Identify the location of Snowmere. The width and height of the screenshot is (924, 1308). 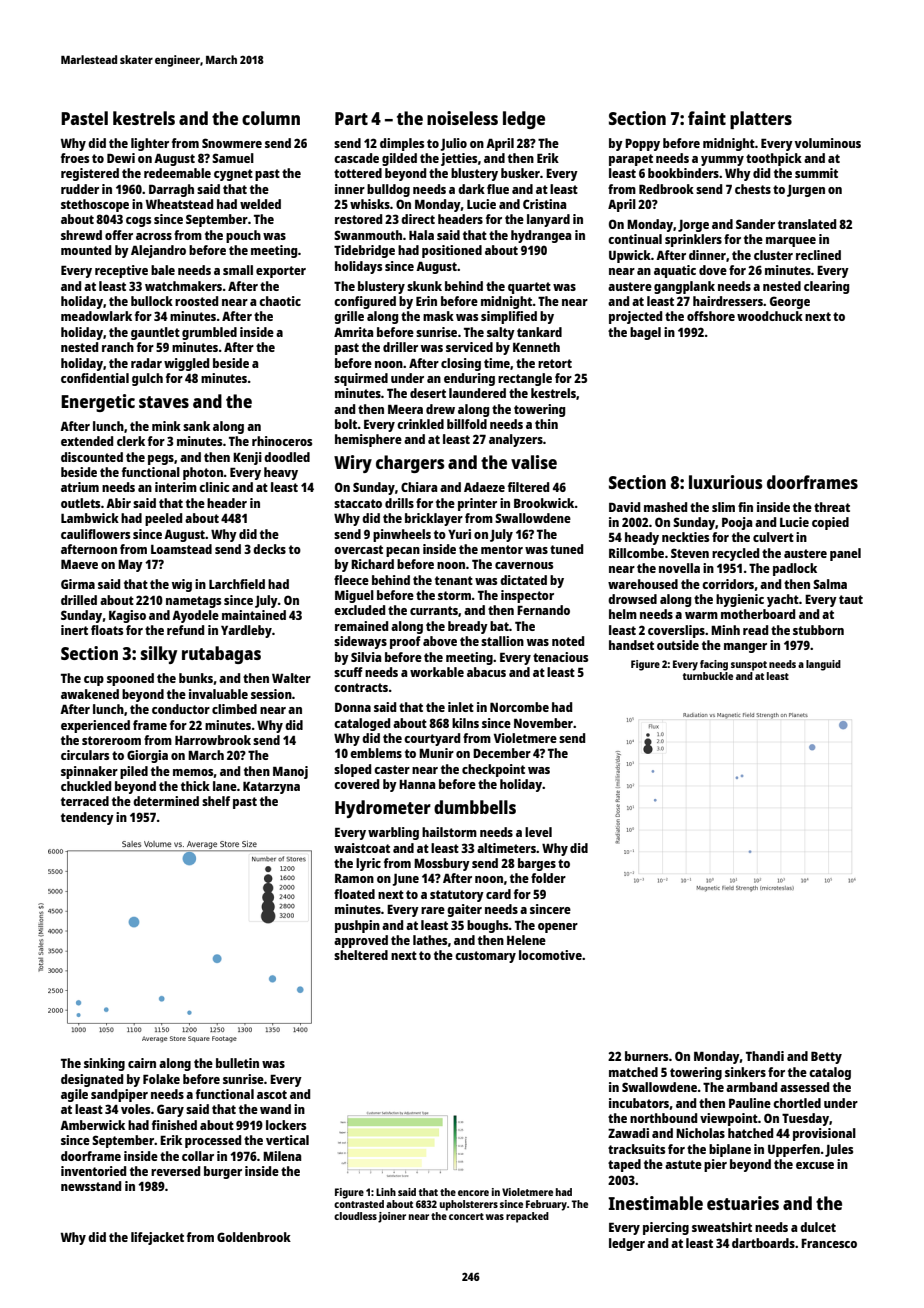
(232, 143).
